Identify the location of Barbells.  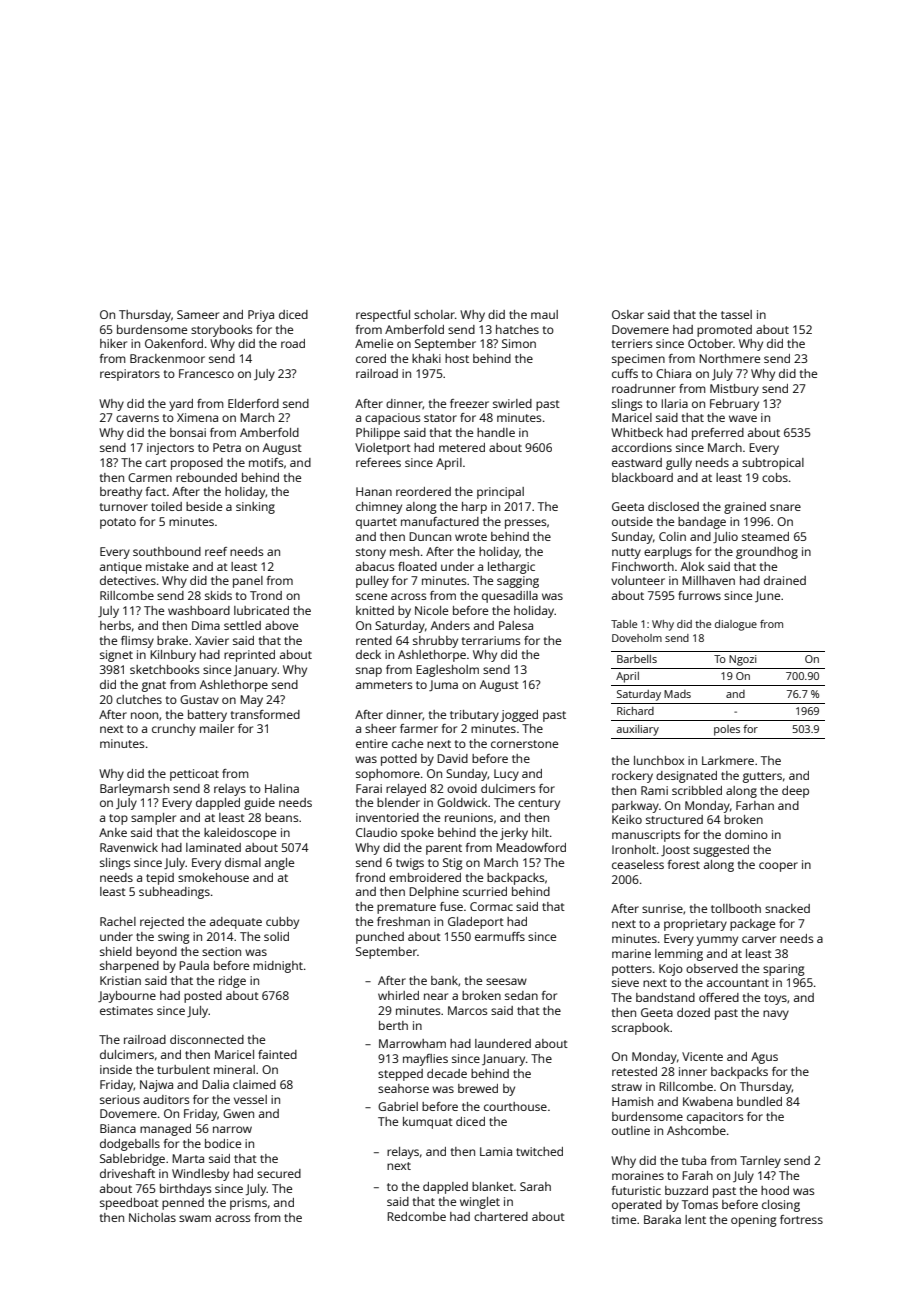
(637, 659).
